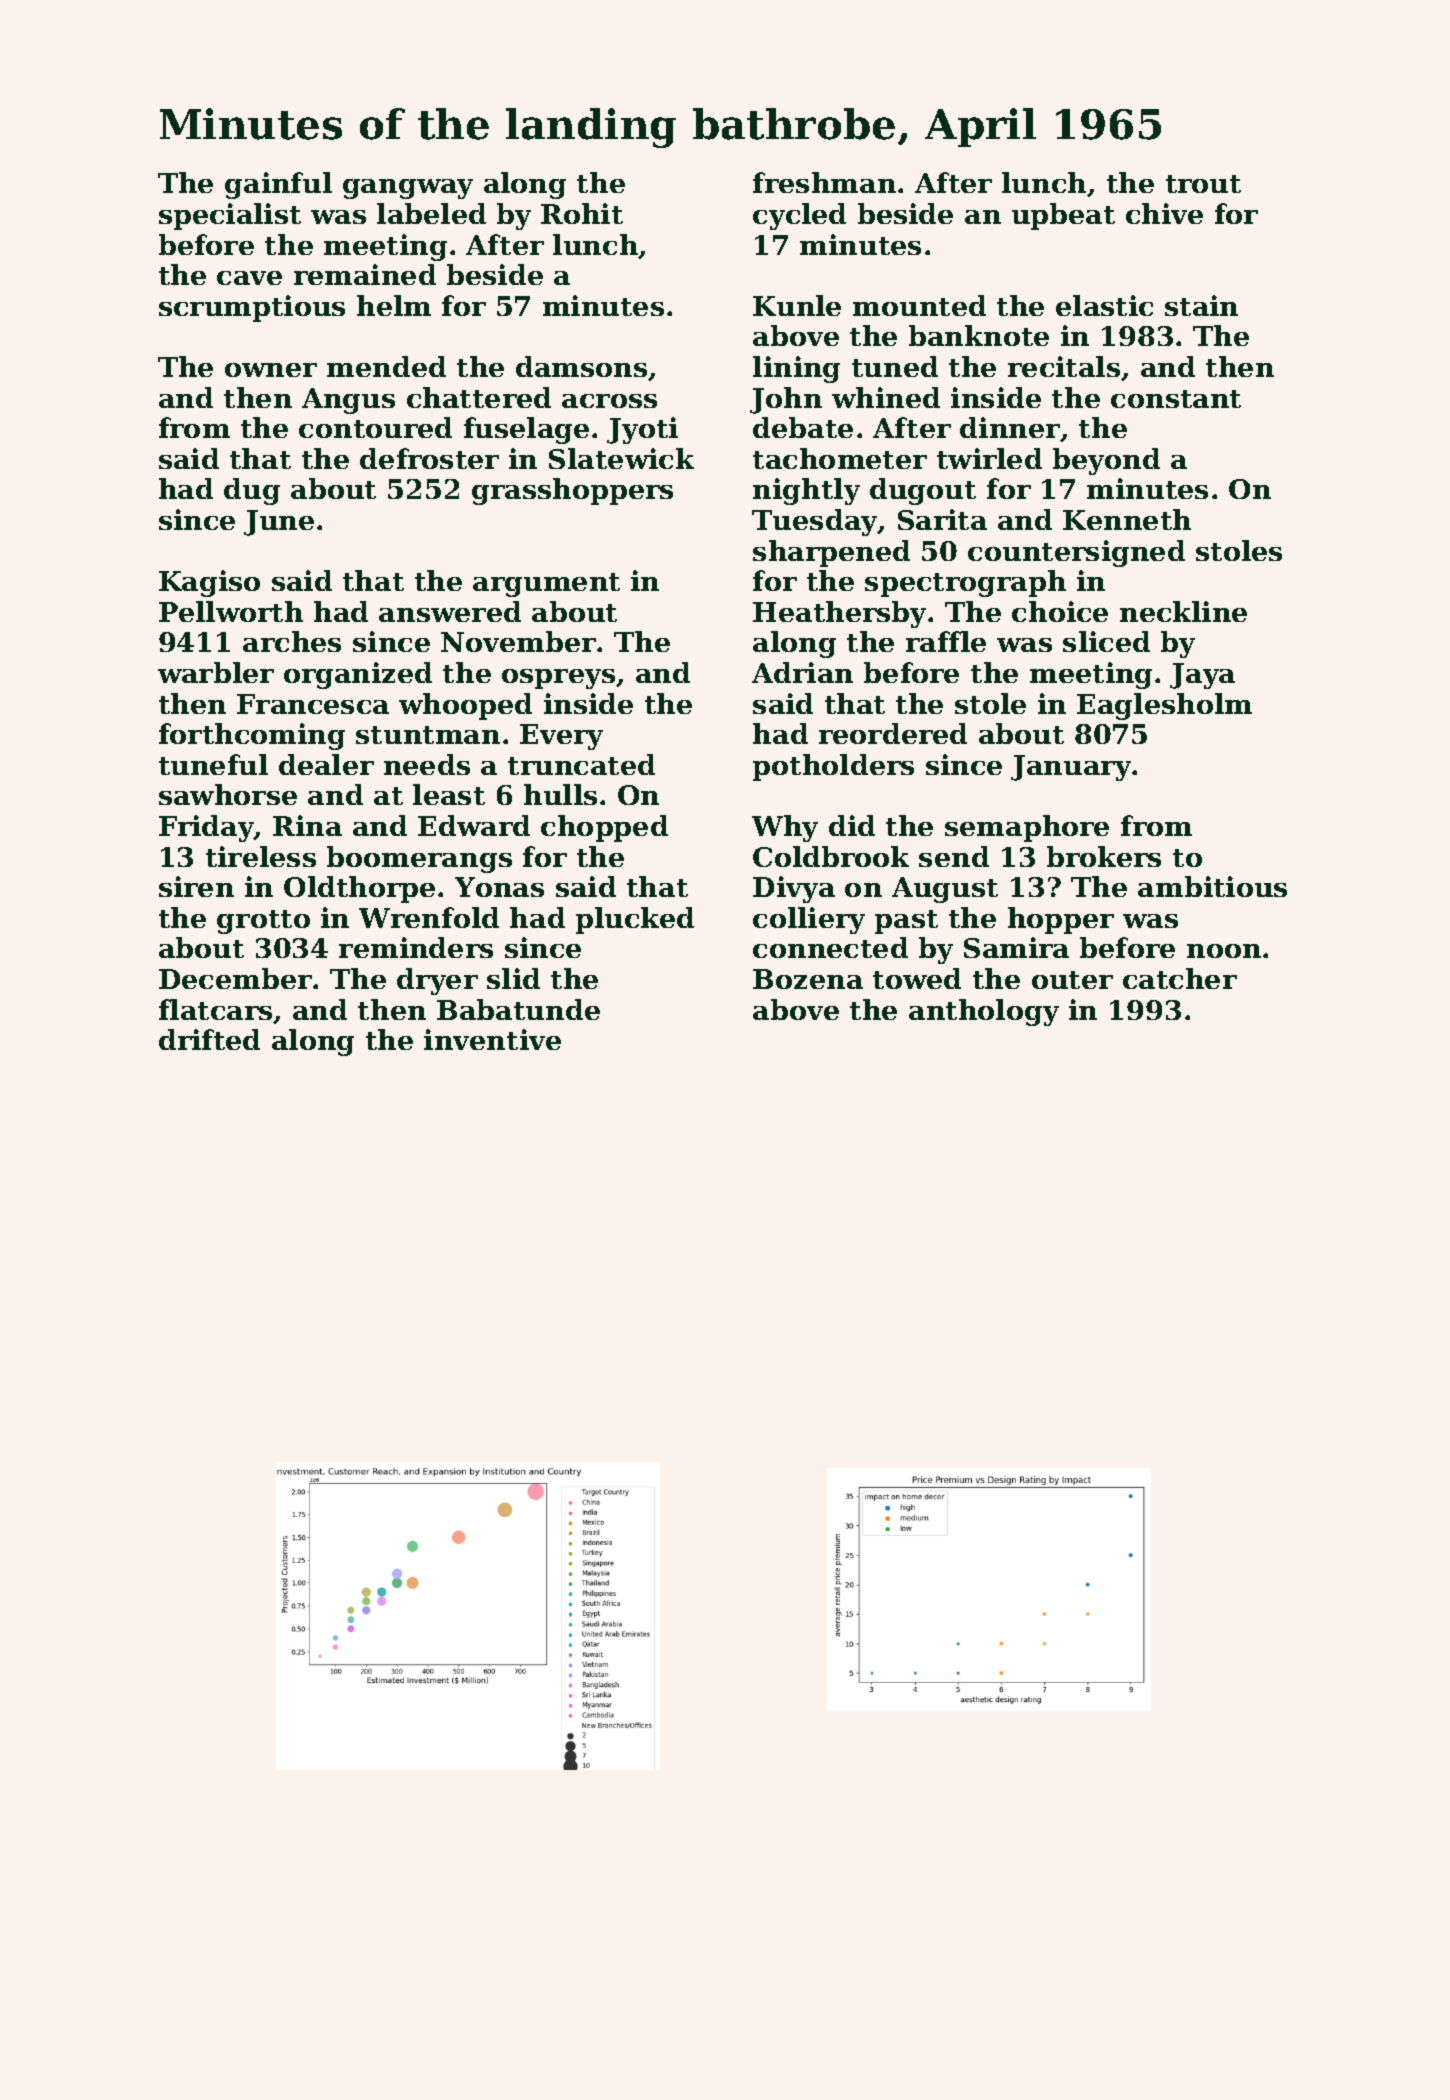 The width and height of the screenshot is (1450, 2100). What do you see at coordinates (785, 828) in the screenshot?
I see `Why` at bounding box center [785, 828].
